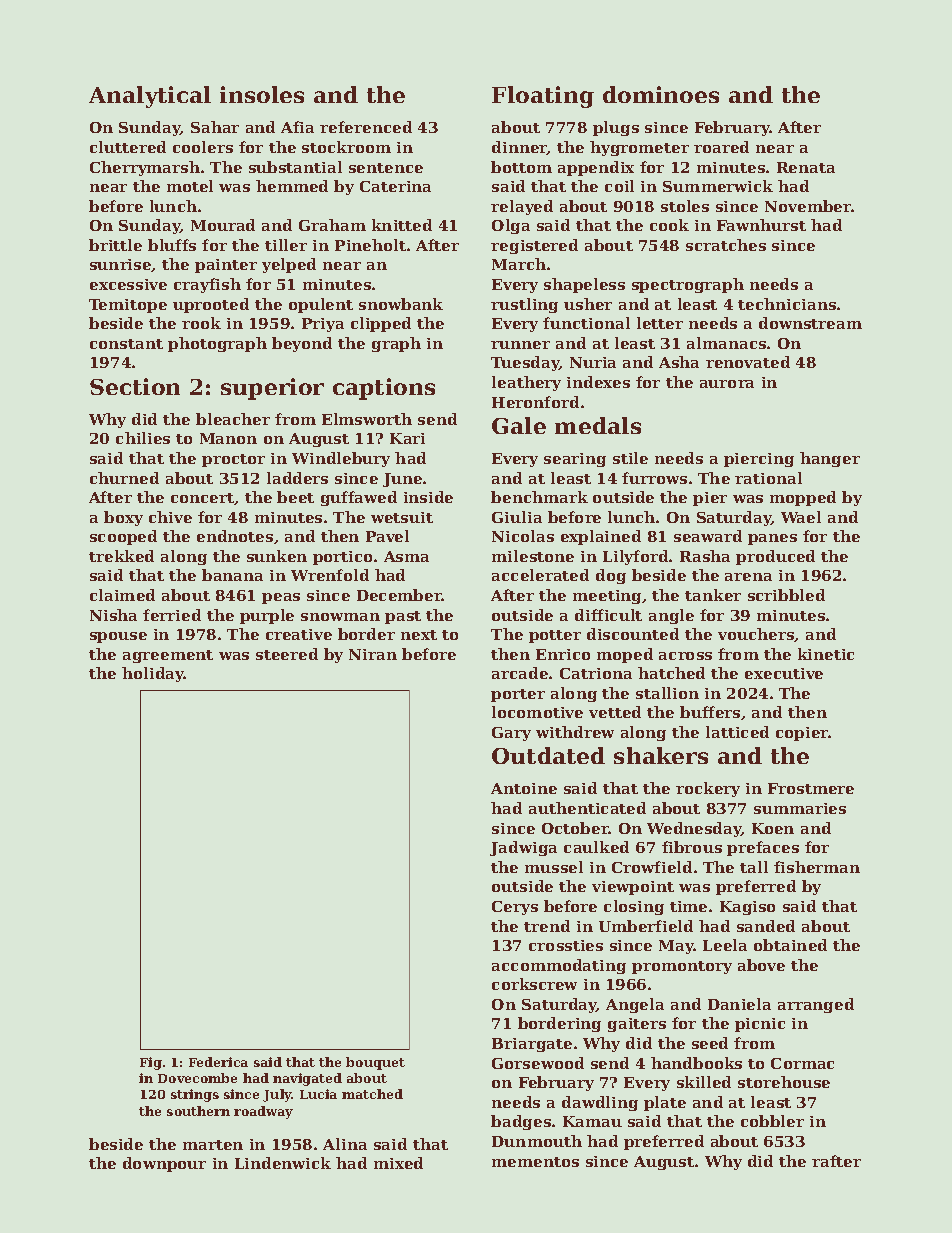 This screenshot has height=1233, width=952. Describe the element at coordinates (811, 788) in the screenshot. I see `Frostmere` at that location.
